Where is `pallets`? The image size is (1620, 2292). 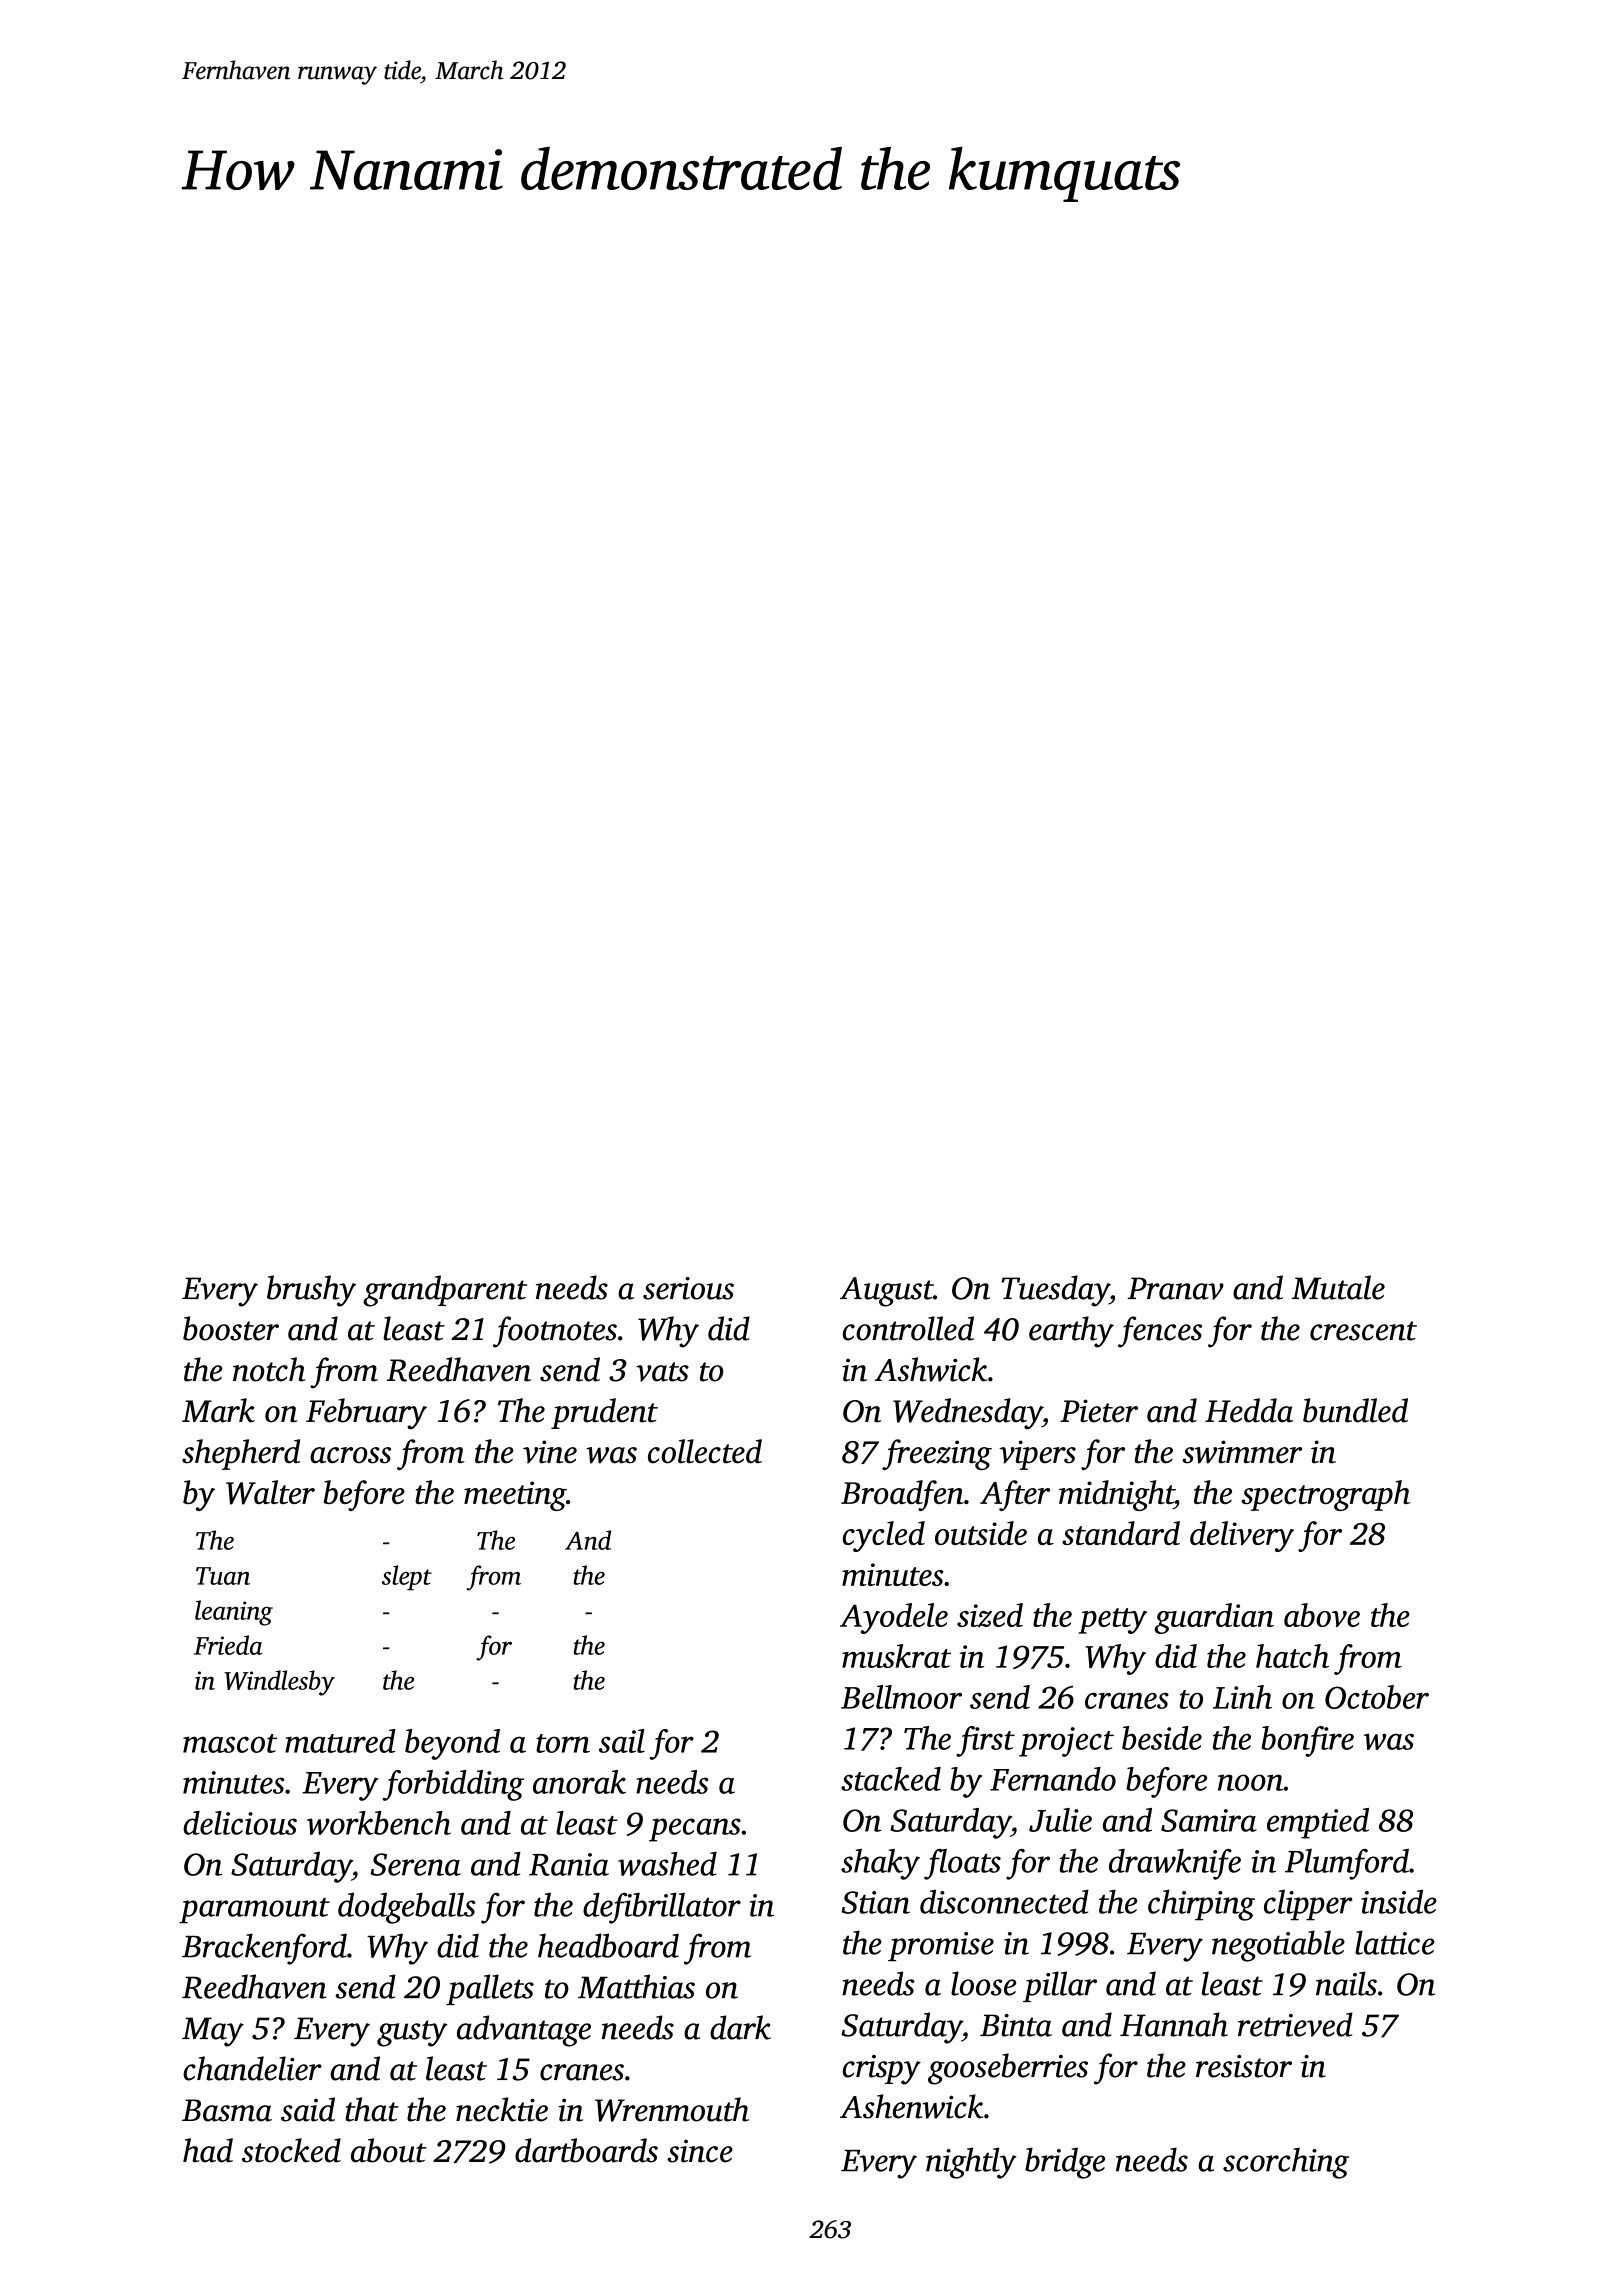 pallets is located at coordinates (490, 1989).
